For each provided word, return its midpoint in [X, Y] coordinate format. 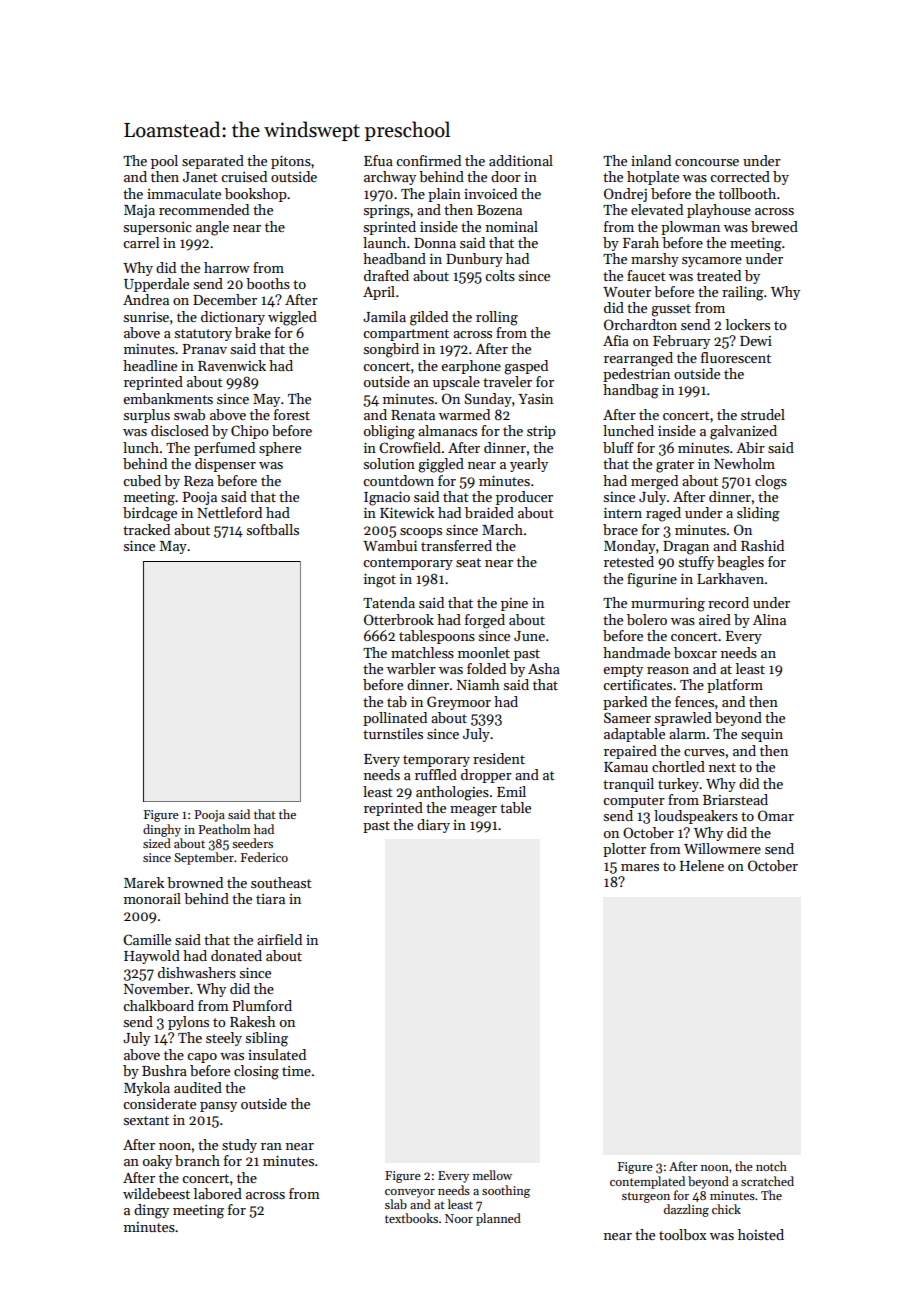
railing [743, 293]
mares [640, 867]
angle [212, 228]
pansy [218, 1107]
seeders [252, 843]
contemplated [647, 1182]
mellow [492, 1175]
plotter [624, 850]
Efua [378, 160]
